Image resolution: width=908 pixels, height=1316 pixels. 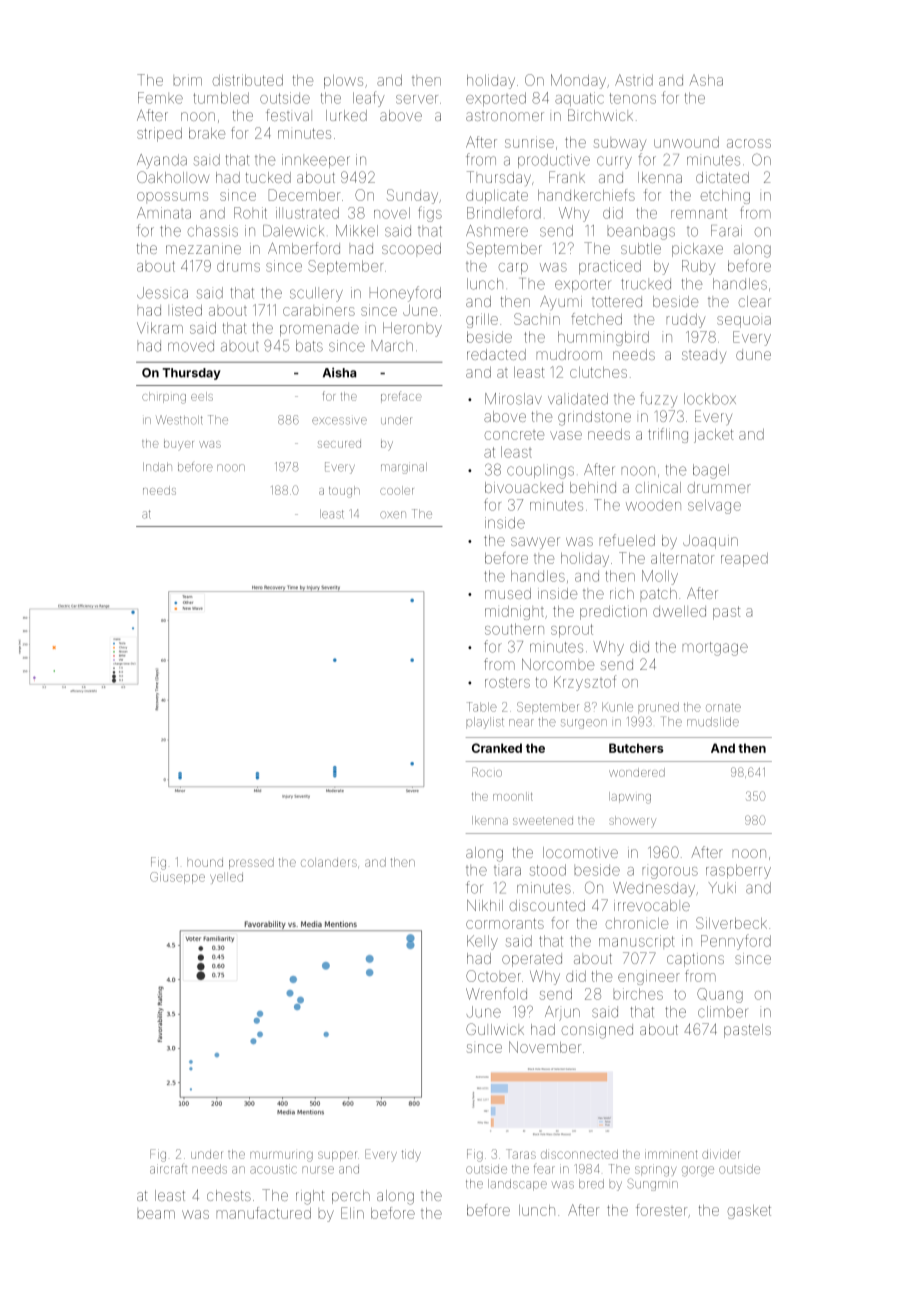 I want to click on Nikhil, so click(x=485, y=905).
